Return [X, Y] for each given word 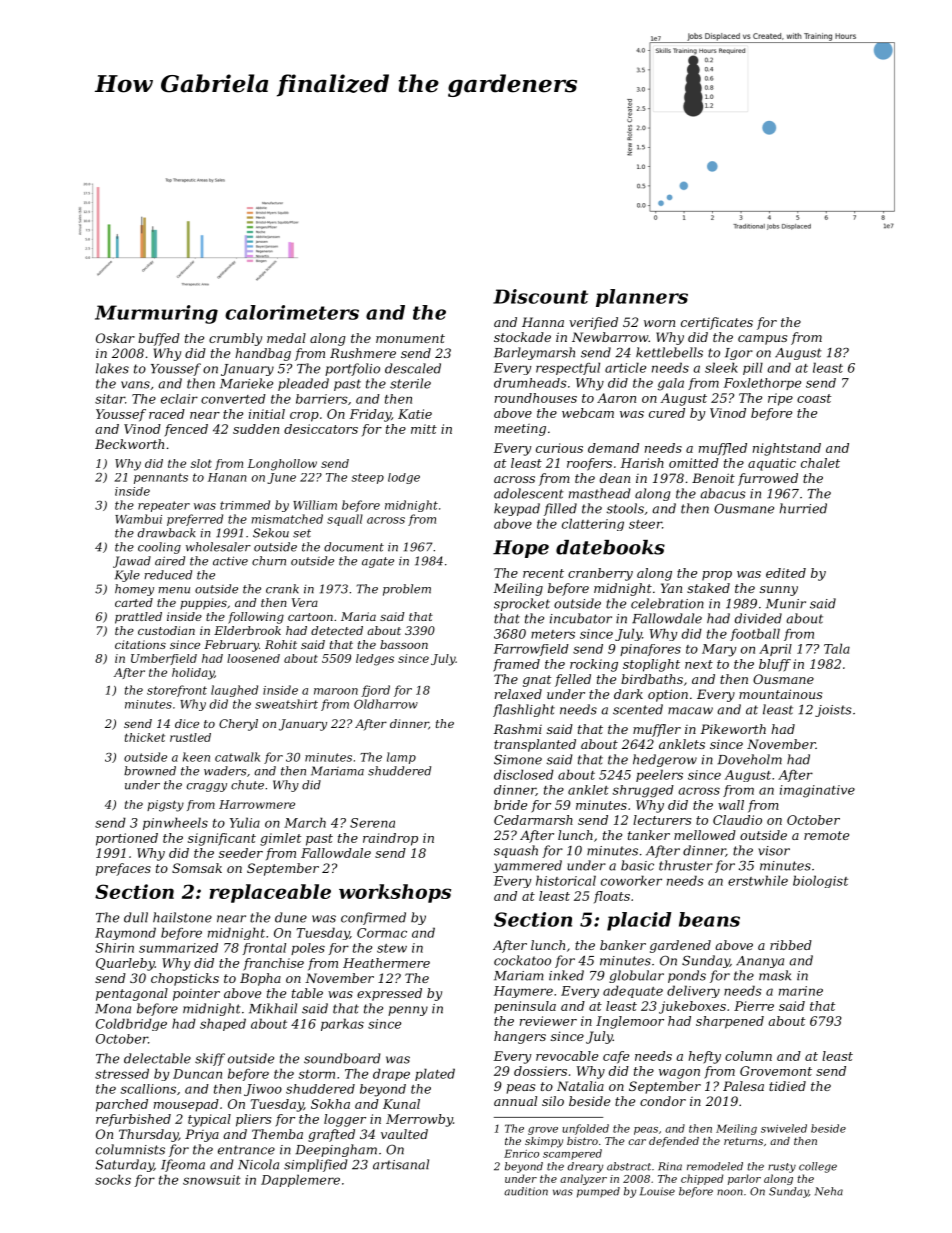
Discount [540, 296]
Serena [372, 823]
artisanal [401, 1164]
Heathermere [386, 963]
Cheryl [238, 725]
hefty [705, 1057]
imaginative [817, 791]
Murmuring [156, 314]
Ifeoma [183, 1165]
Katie [415, 414]
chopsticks [185, 979]
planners [642, 298]
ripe [780, 399]
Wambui [138, 519]
